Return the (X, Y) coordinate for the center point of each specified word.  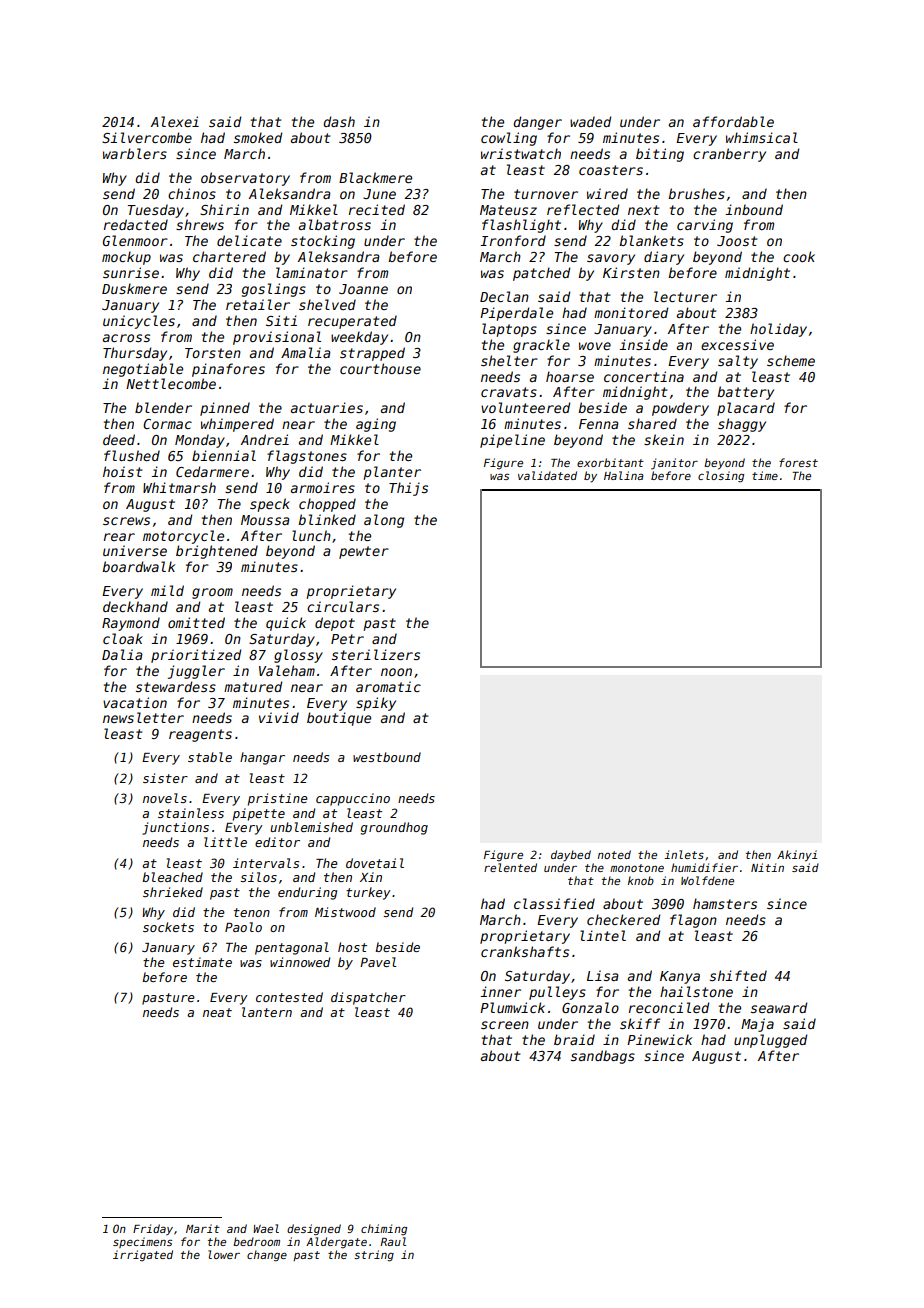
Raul (393, 1241)
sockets (168, 927)
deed (119, 439)
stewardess (176, 686)
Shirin (224, 209)
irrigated (143, 1256)
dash (339, 121)
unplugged (770, 1041)
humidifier (704, 867)
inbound (754, 209)
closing (721, 476)
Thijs (408, 489)
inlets (684, 854)
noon (396, 672)
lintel (603, 935)
